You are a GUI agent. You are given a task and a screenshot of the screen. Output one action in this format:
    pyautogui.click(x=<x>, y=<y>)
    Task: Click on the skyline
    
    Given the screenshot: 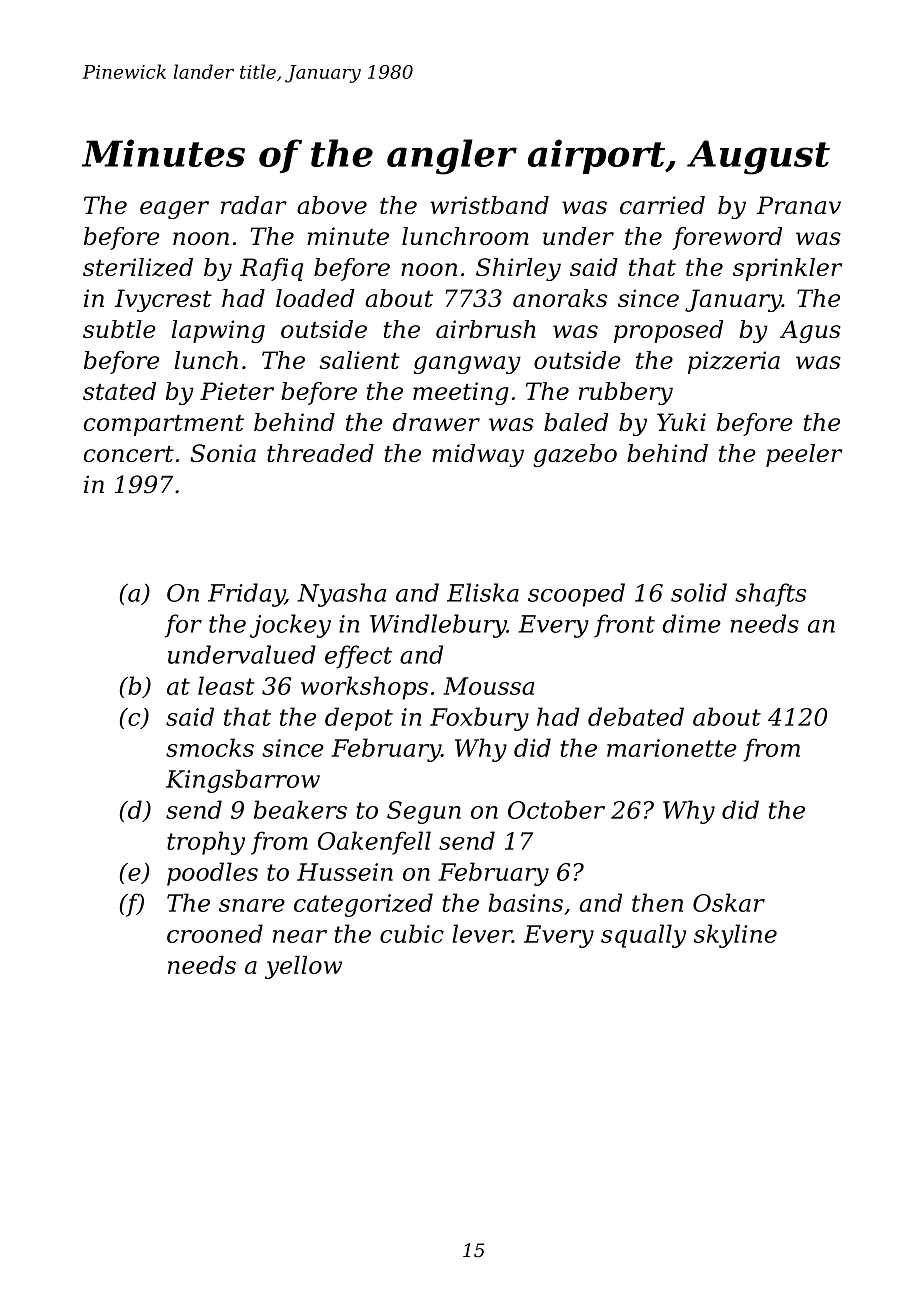 What is the action you would take?
    pyautogui.click(x=735, y=936)
